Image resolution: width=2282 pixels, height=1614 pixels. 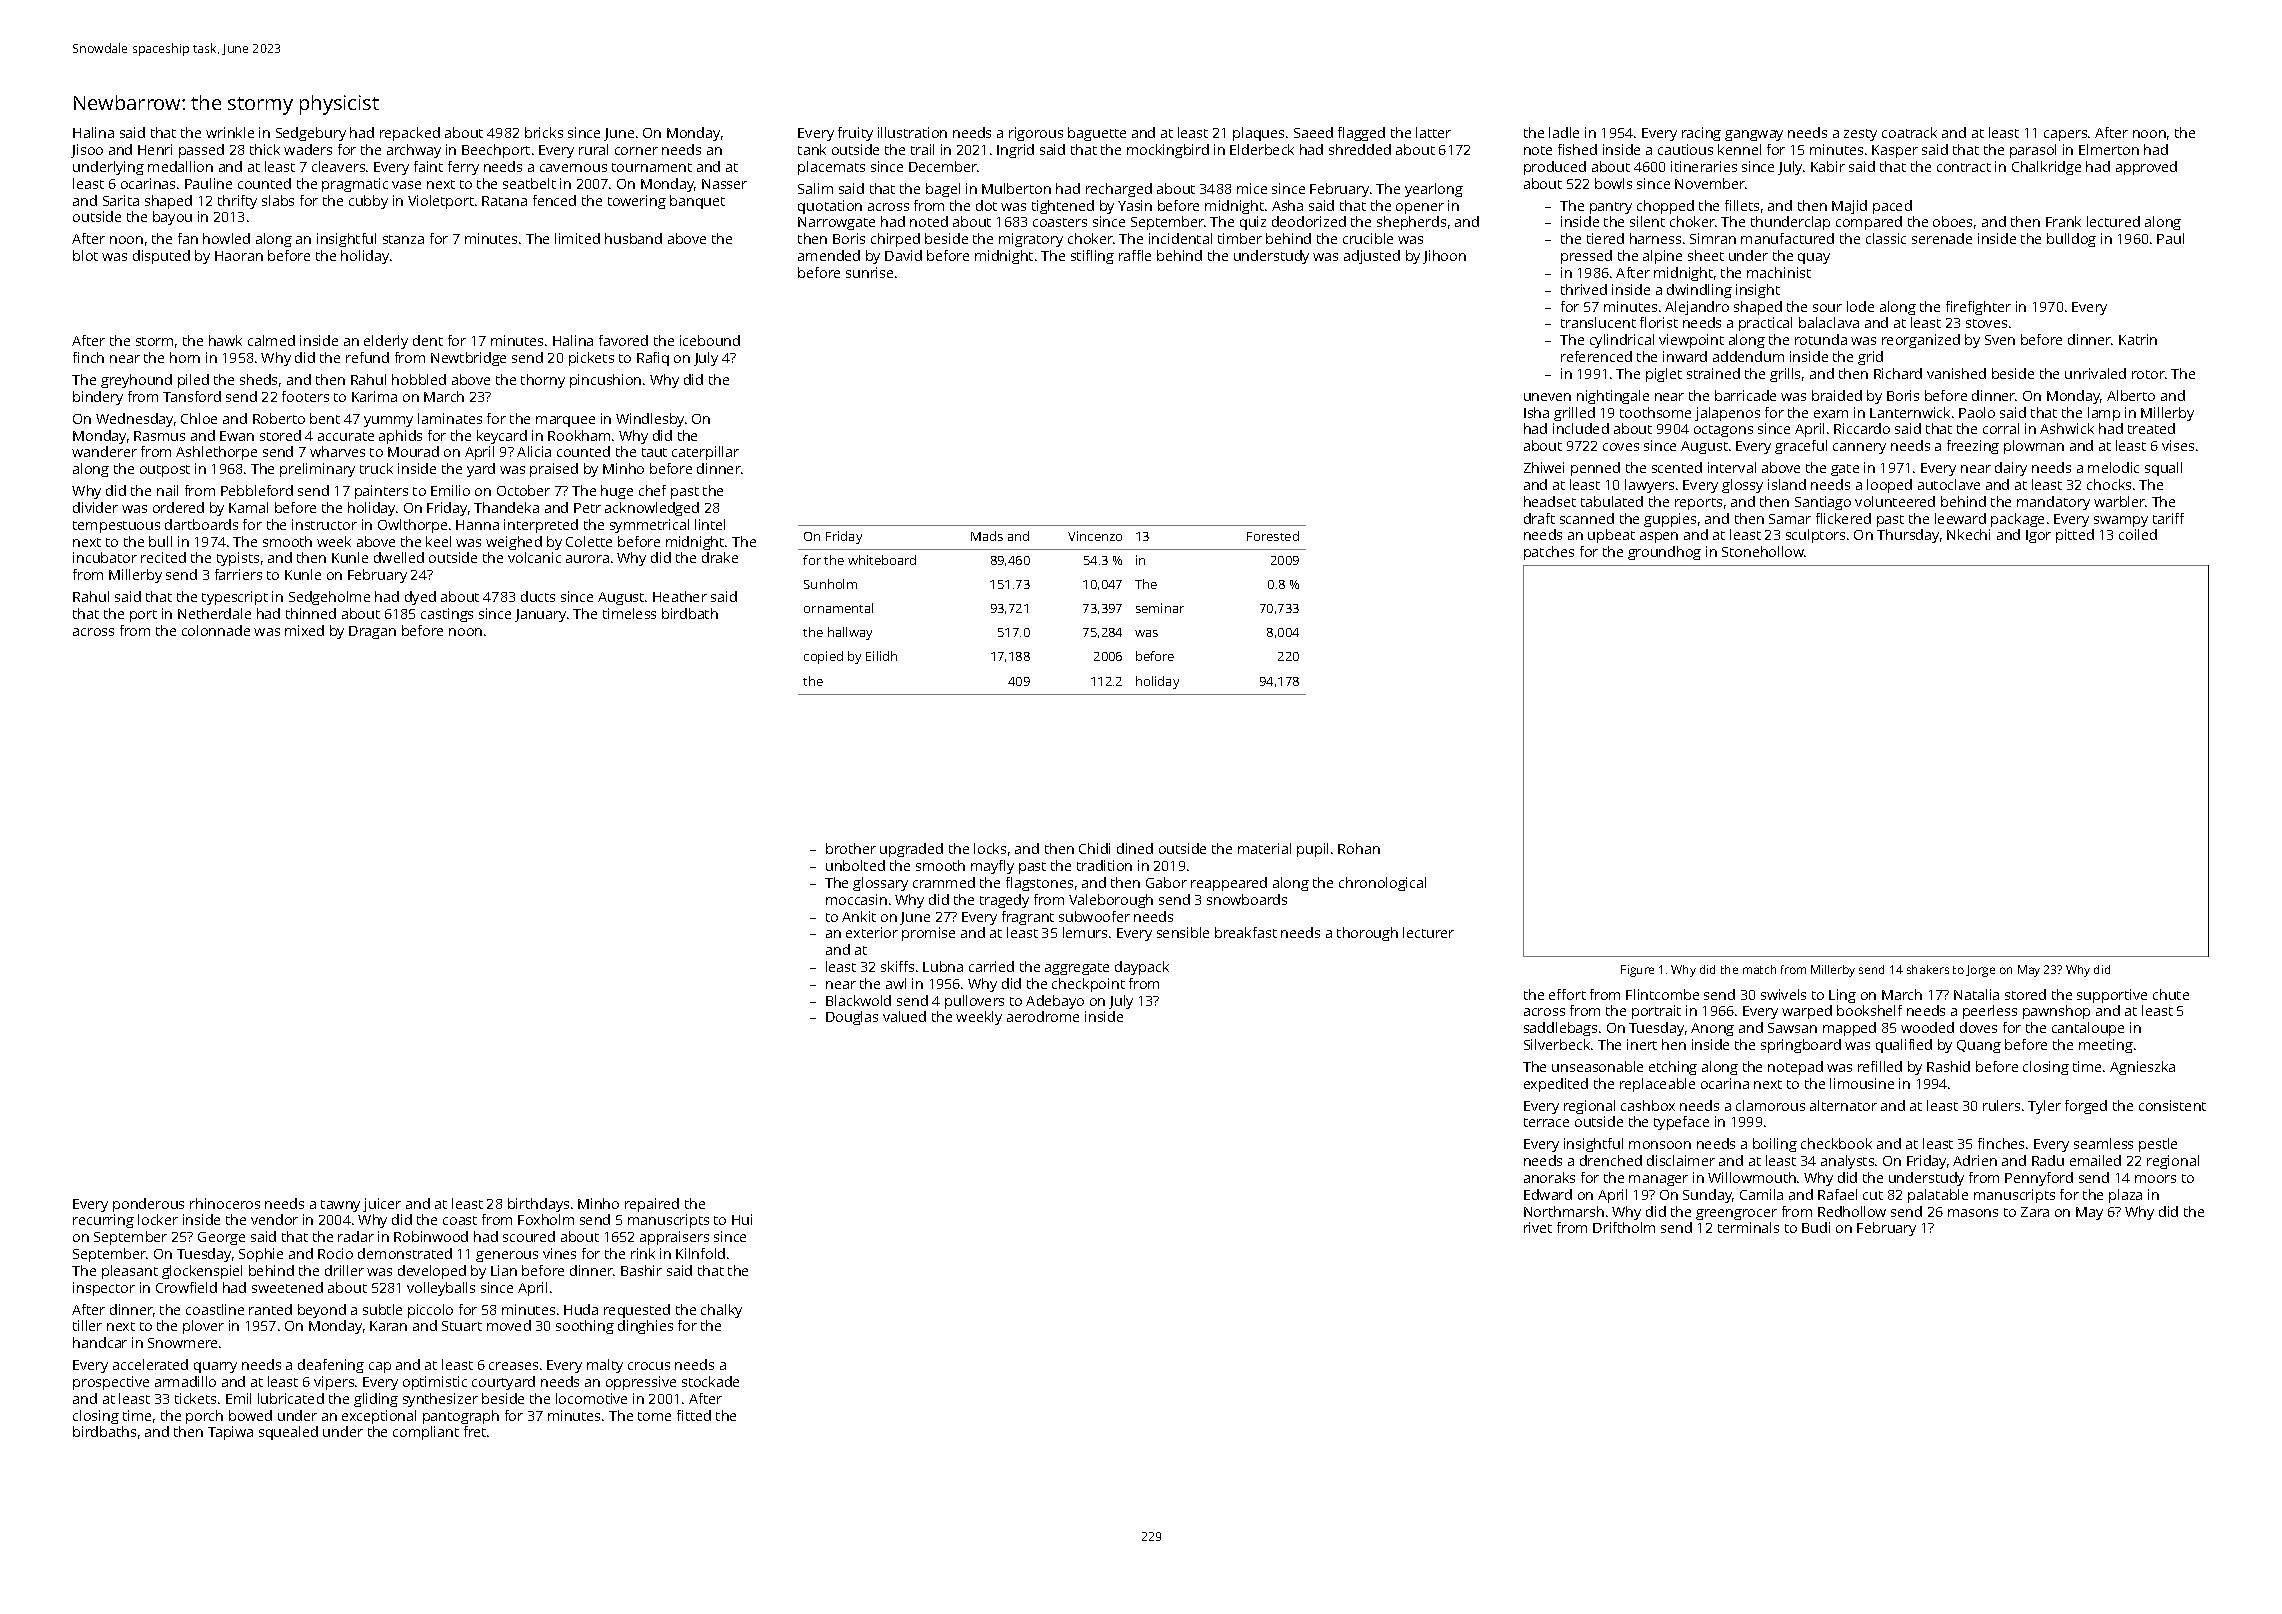 What do you see at coordinates (694, 1415) in the screenshot?
I see `fitted` at bounding box center [694, 1415].
